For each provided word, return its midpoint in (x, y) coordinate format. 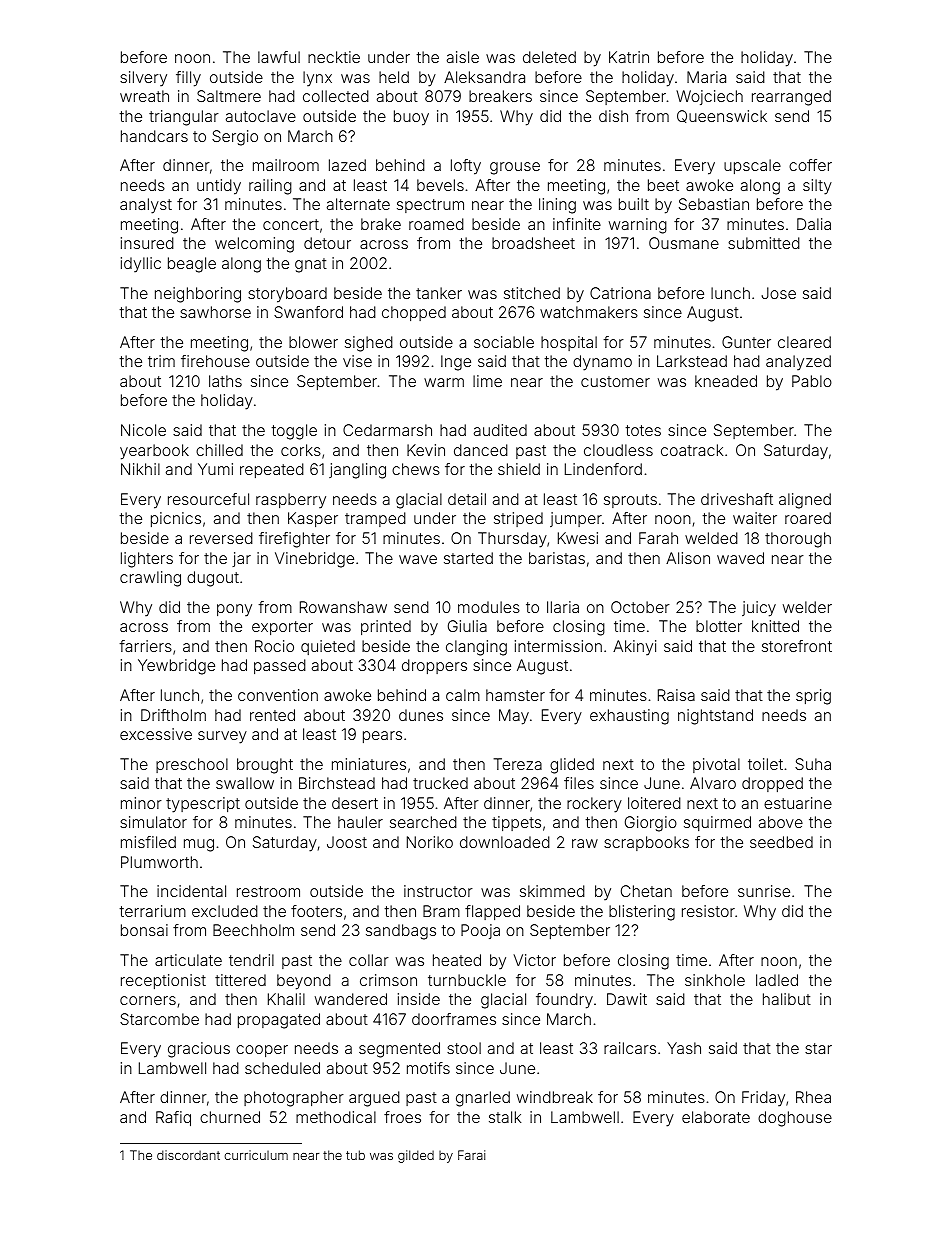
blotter (719, 626)
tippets (516, 823)
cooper (262, 1051)
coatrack (692, 450)
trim (161, 361)
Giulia (467, 626)
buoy (411, 118)
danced (481, 450)
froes (402, 1117)
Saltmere (229, 96)
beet (663, 185)
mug (199, 845)
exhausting (629, 717)
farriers (145, 646)
